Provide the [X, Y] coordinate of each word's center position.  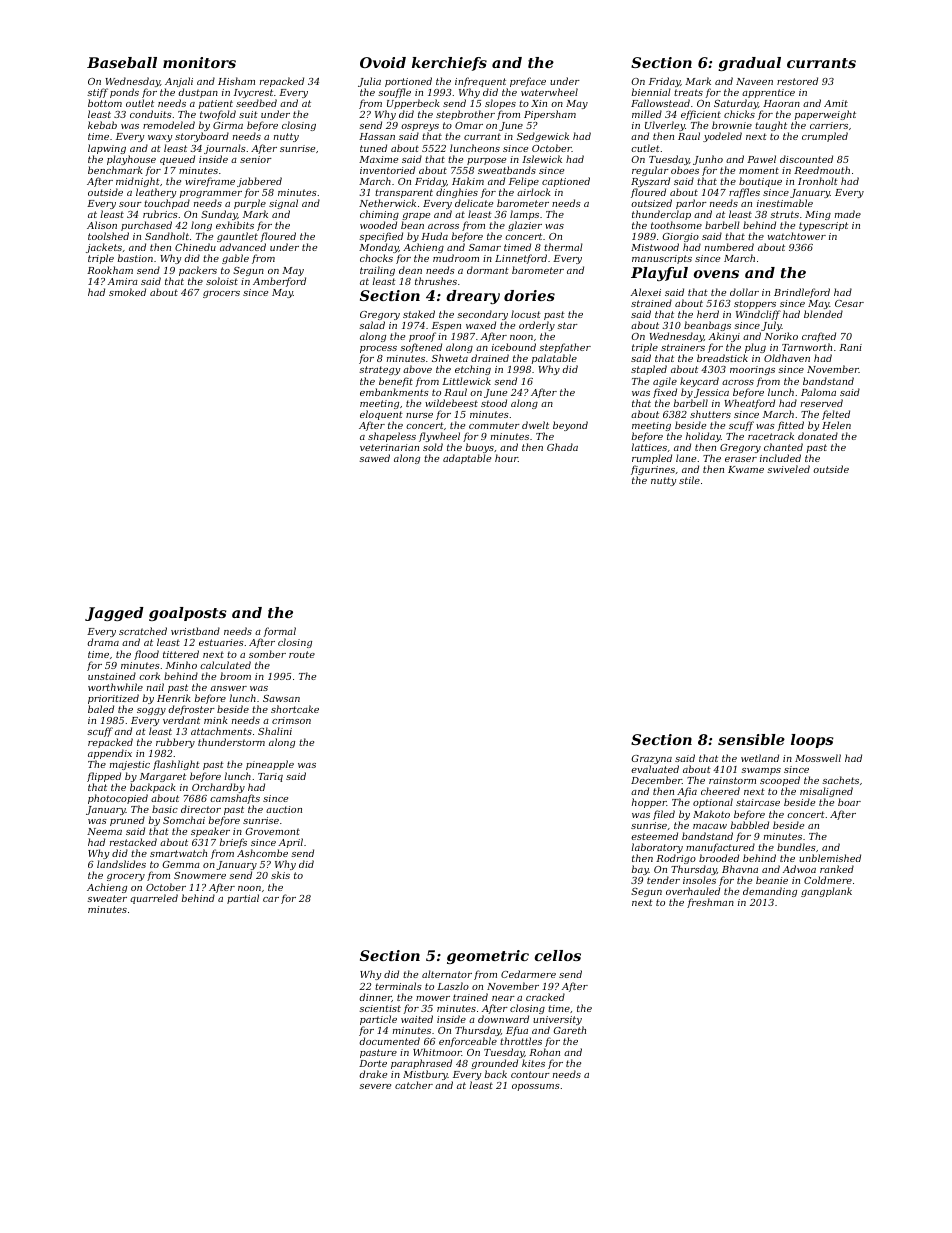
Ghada [562, 447]
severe [375, 1086]
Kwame [746, 469]
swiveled [788, 469]
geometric [488, 957]
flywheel [439, 437]
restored [797, 81]
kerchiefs [449, 64]
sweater [107, 898]
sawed [374, 458]
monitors [199, 62]
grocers [221, 294]
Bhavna [740, 869]
